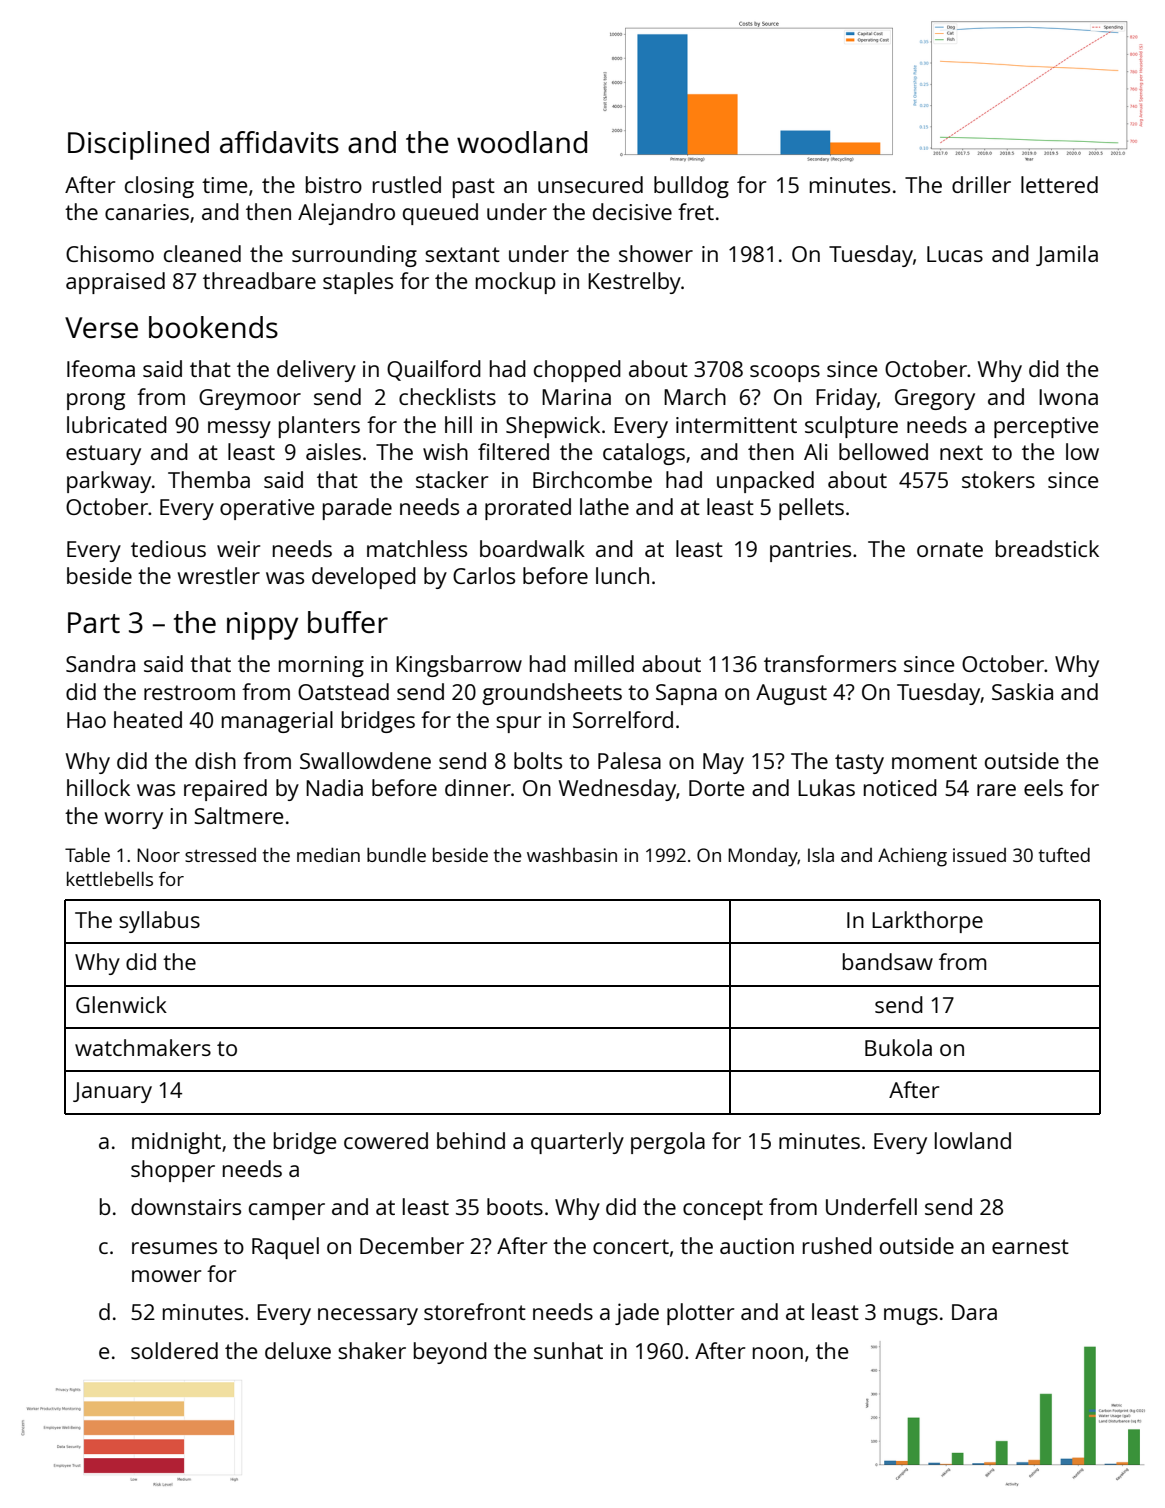 This screenshot has height=1508, width=1165. I want to click on Shepwick, so click(553, 427).
